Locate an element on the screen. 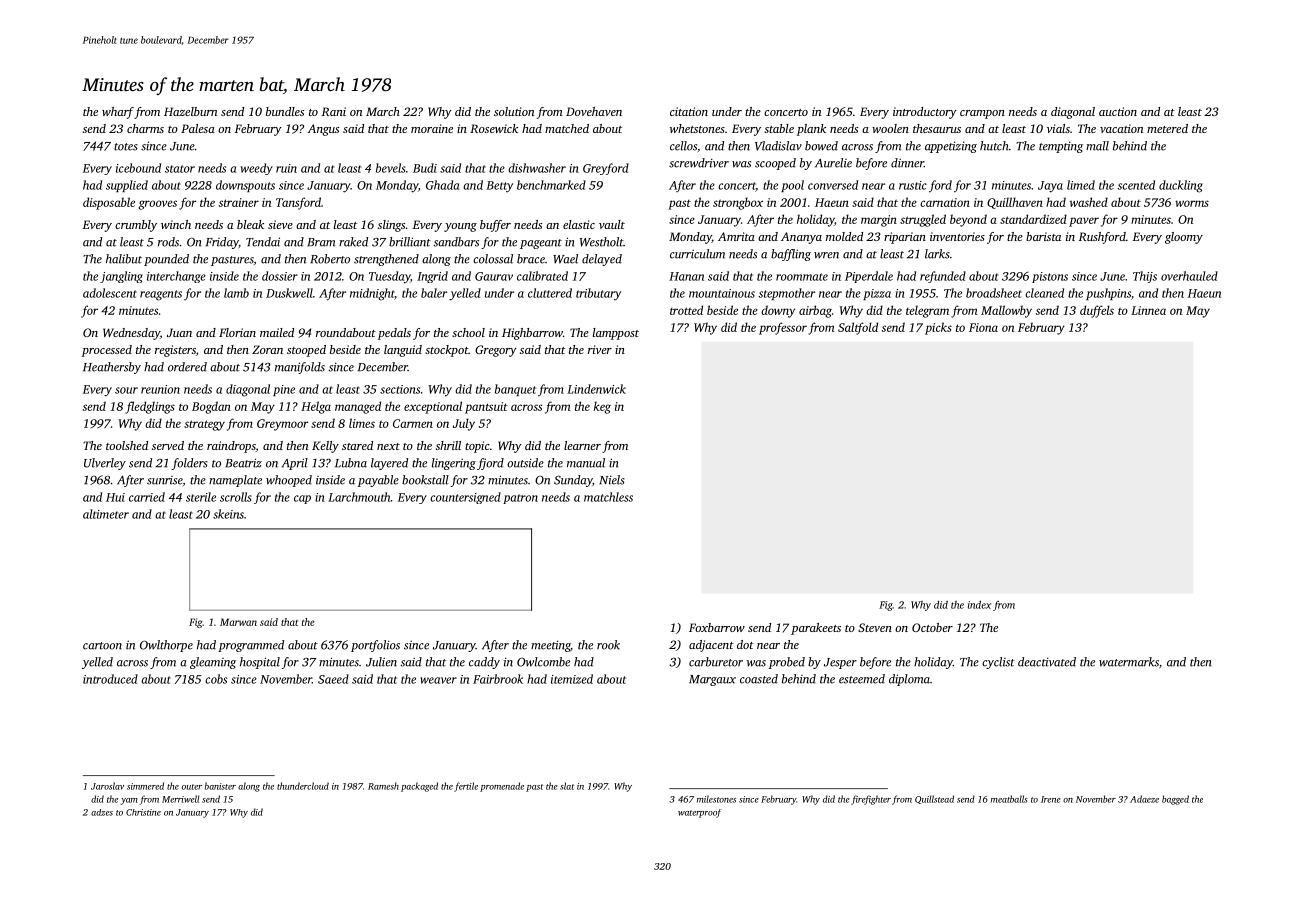  Quillstead is located at coordinates (934, 799).
